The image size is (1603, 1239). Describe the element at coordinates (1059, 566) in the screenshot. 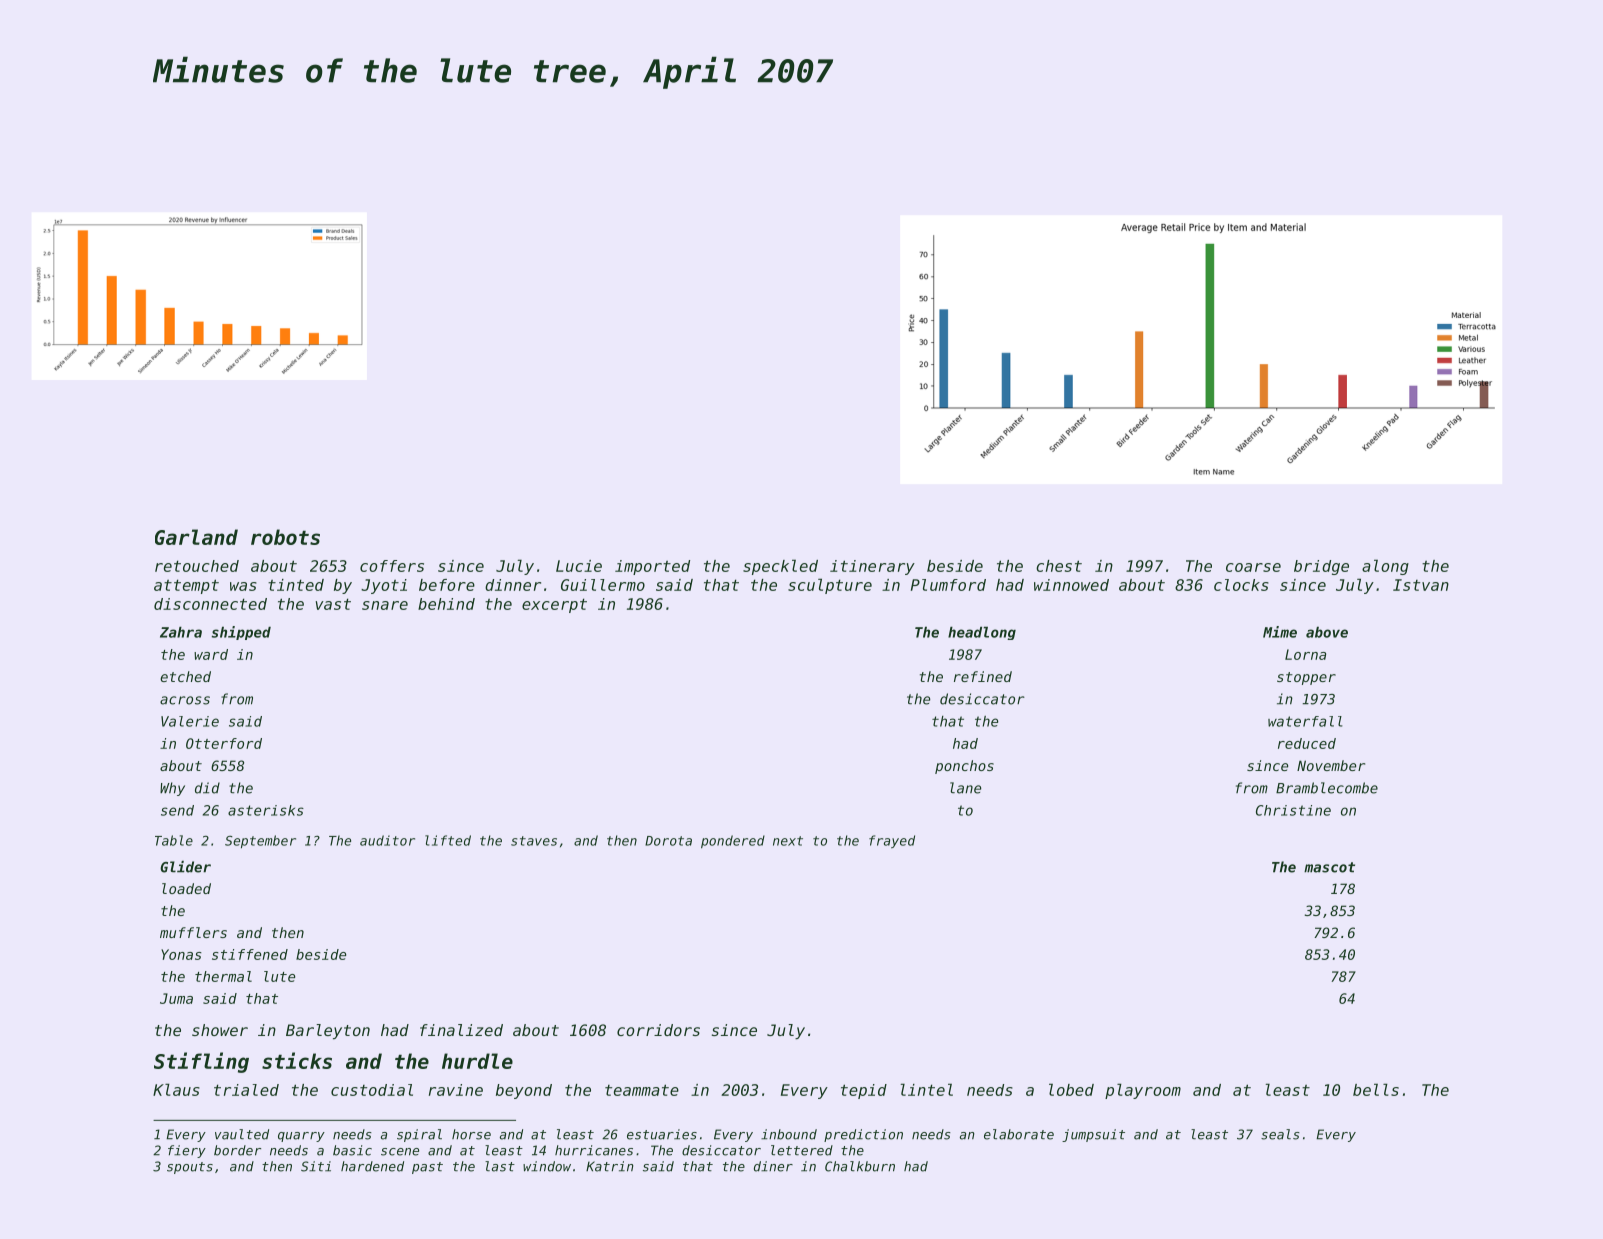

I see `chest` at that location.
